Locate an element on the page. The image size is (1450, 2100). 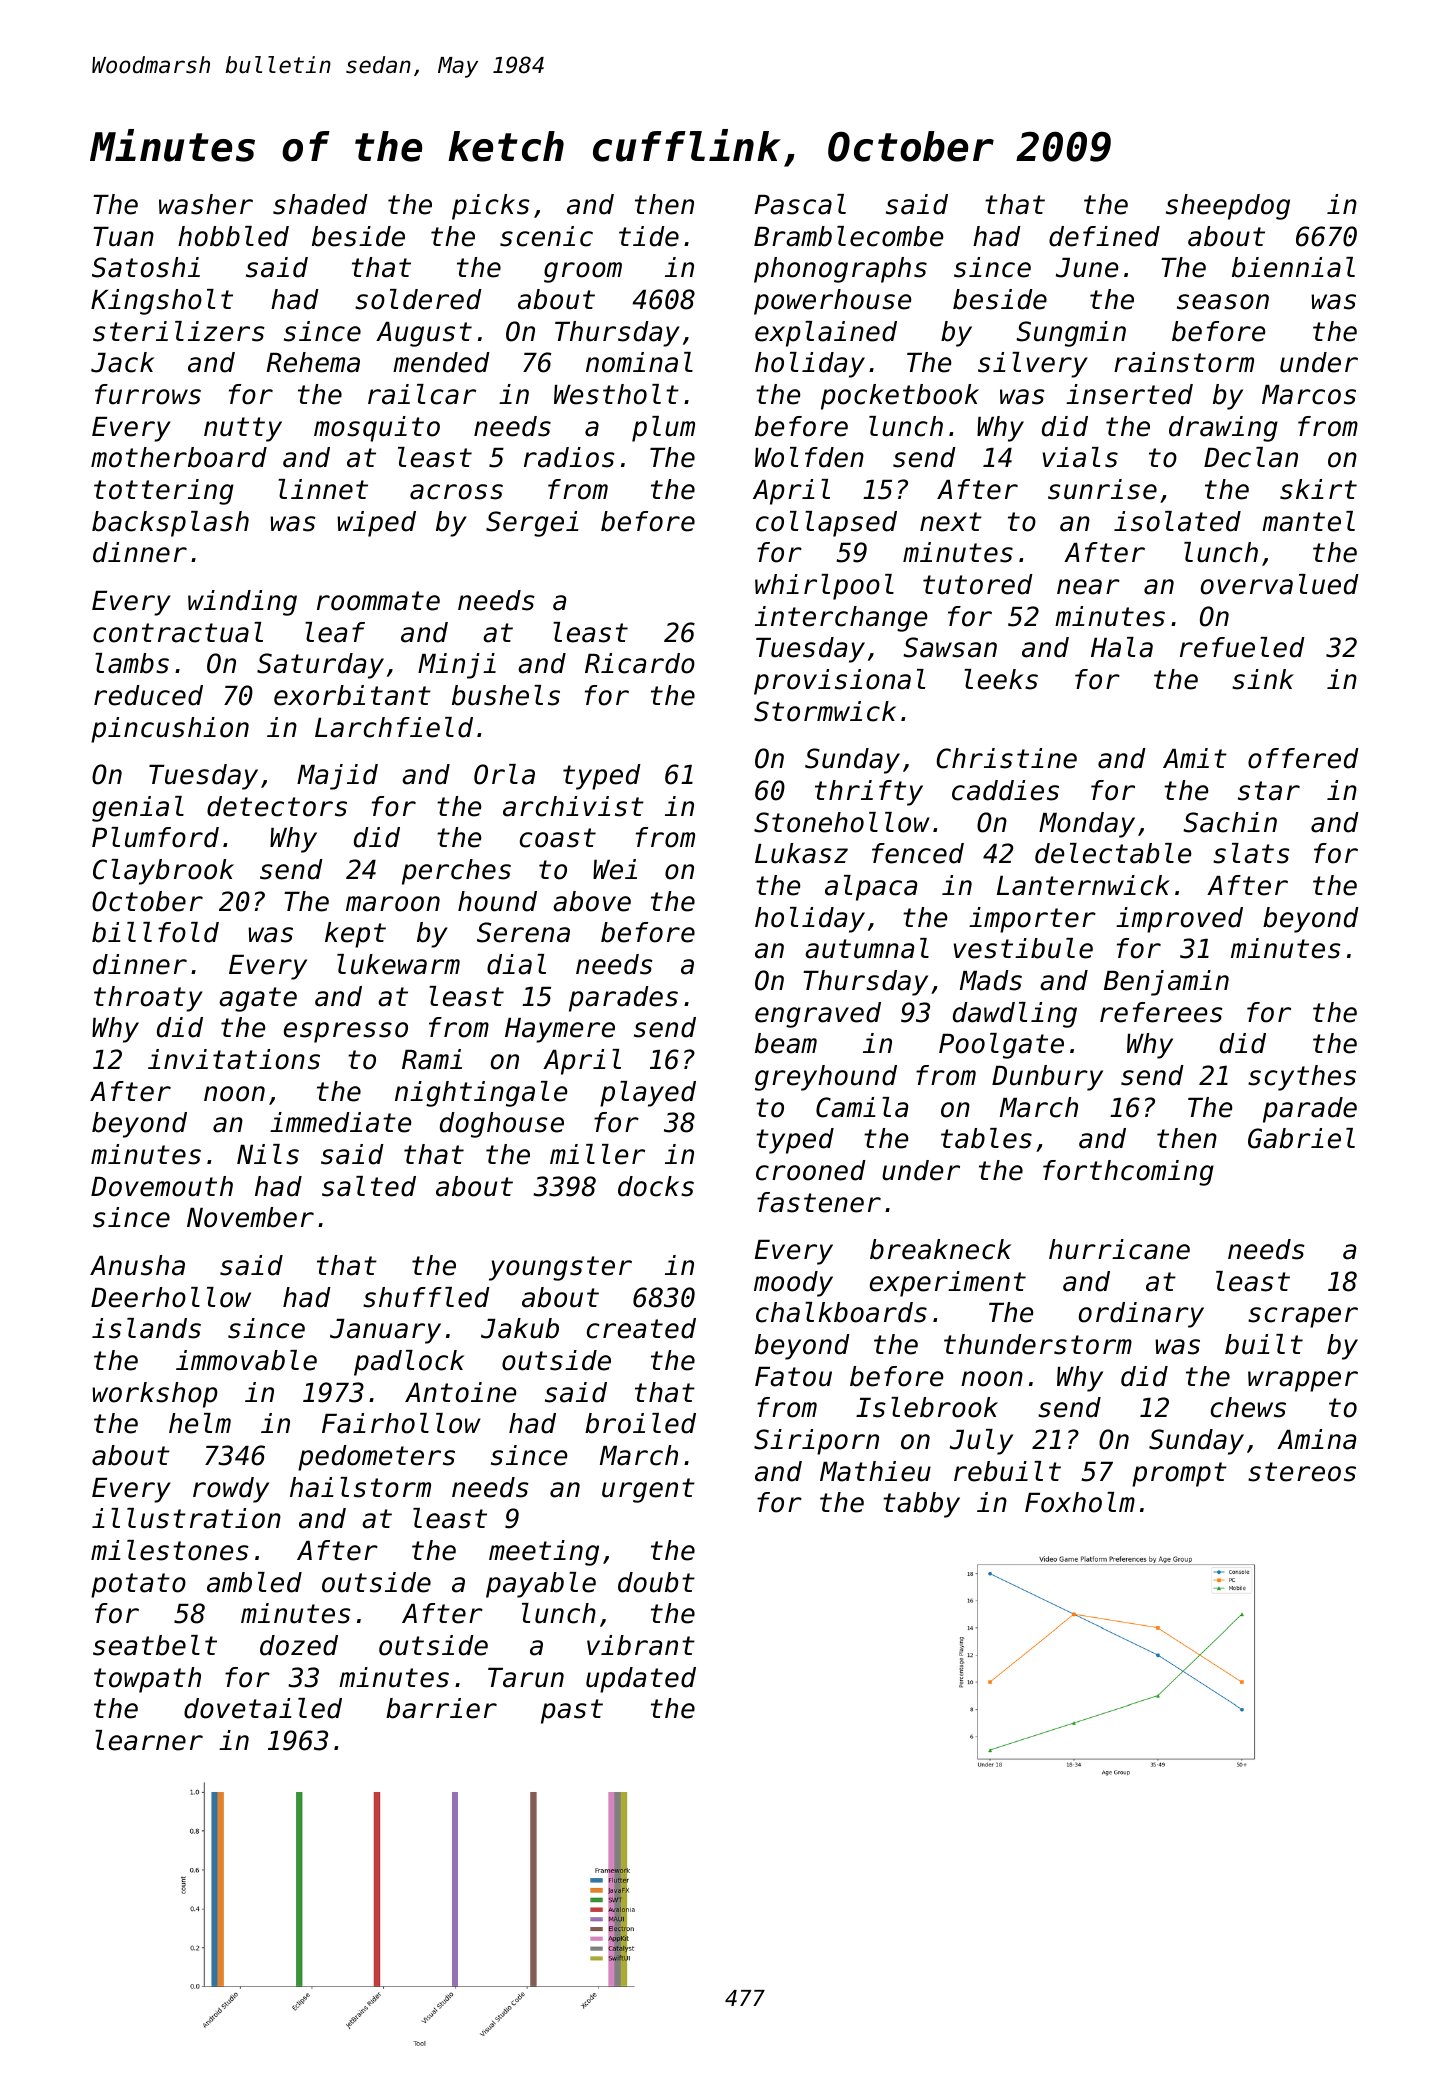
picks is located at coordinates (491, 207).
